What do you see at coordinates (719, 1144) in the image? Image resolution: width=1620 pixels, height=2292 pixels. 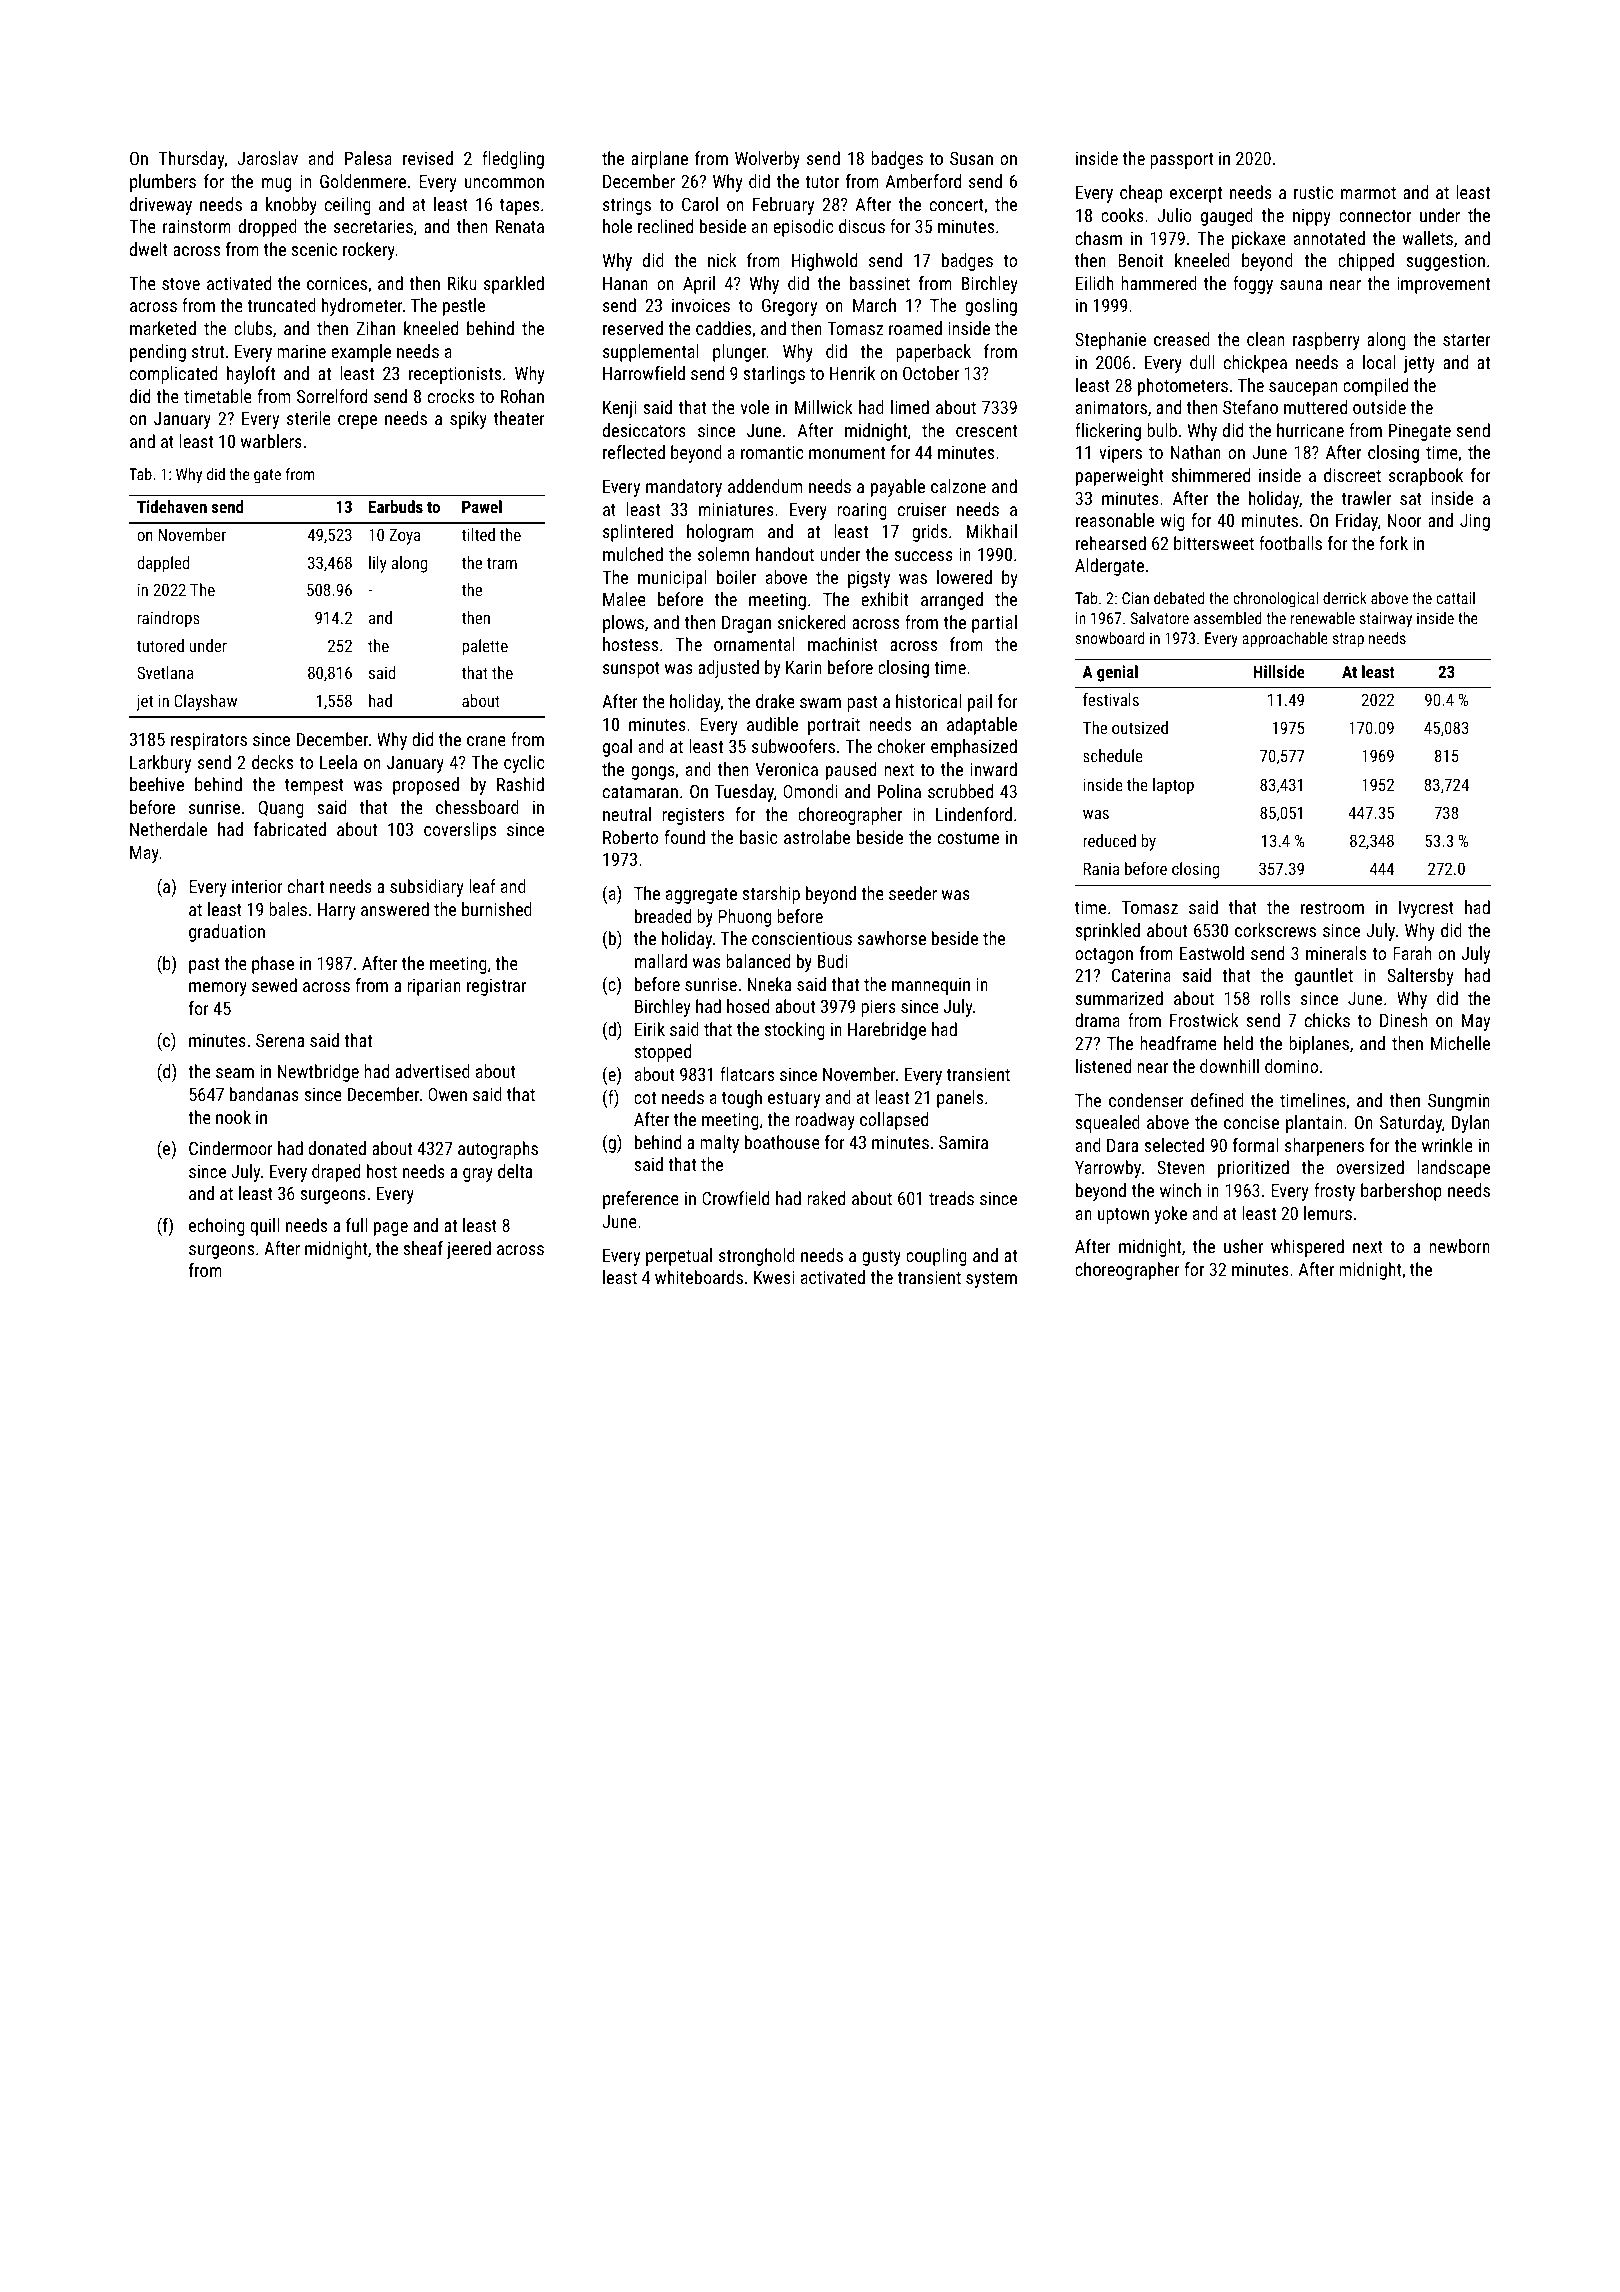 I see `malty` at bounding box center [719, 1144].
